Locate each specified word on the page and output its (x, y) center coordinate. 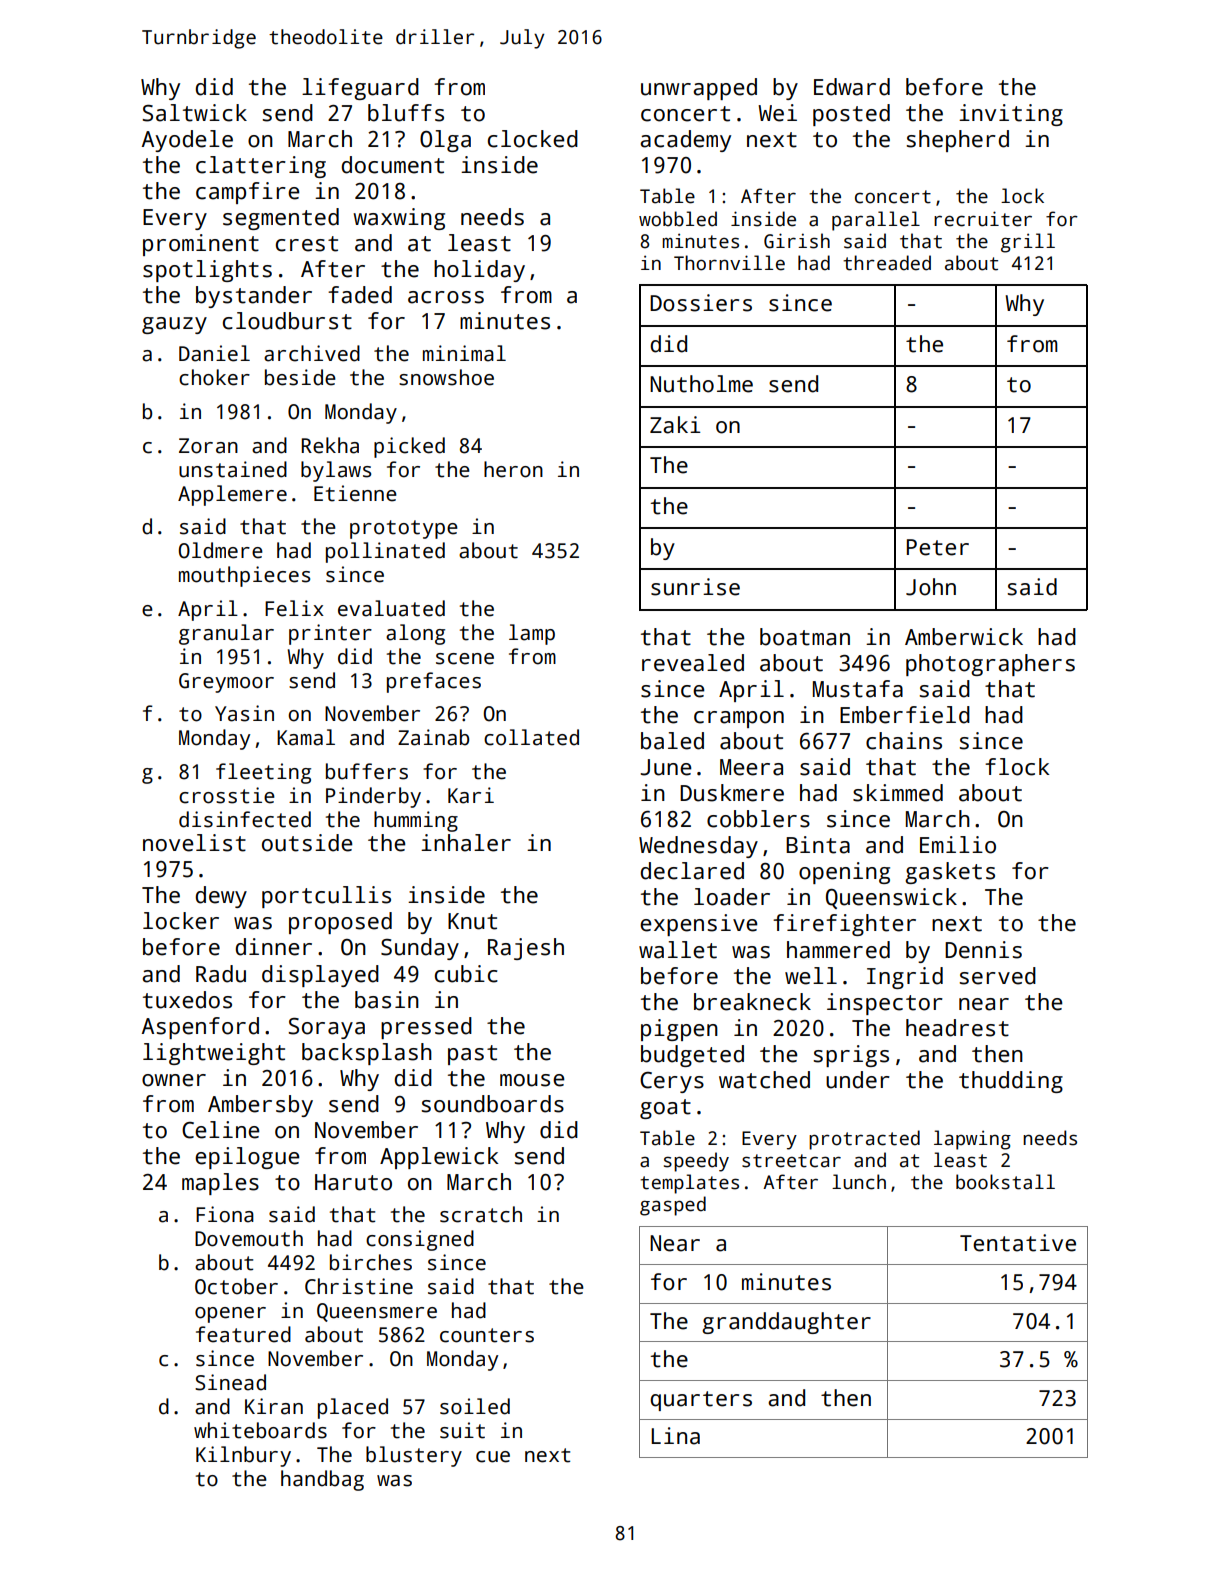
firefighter (844, 925)
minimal (464, 353)
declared (692, 871)
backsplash (367, 1054)
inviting (1011, 115)
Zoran (208, 446)
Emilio (958, 845)
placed (353, 1408)
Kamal (306, 737)
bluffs (406, 113)
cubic (466, 974)
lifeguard (360, 89)
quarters (701, 1401)
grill (1028, 243)
